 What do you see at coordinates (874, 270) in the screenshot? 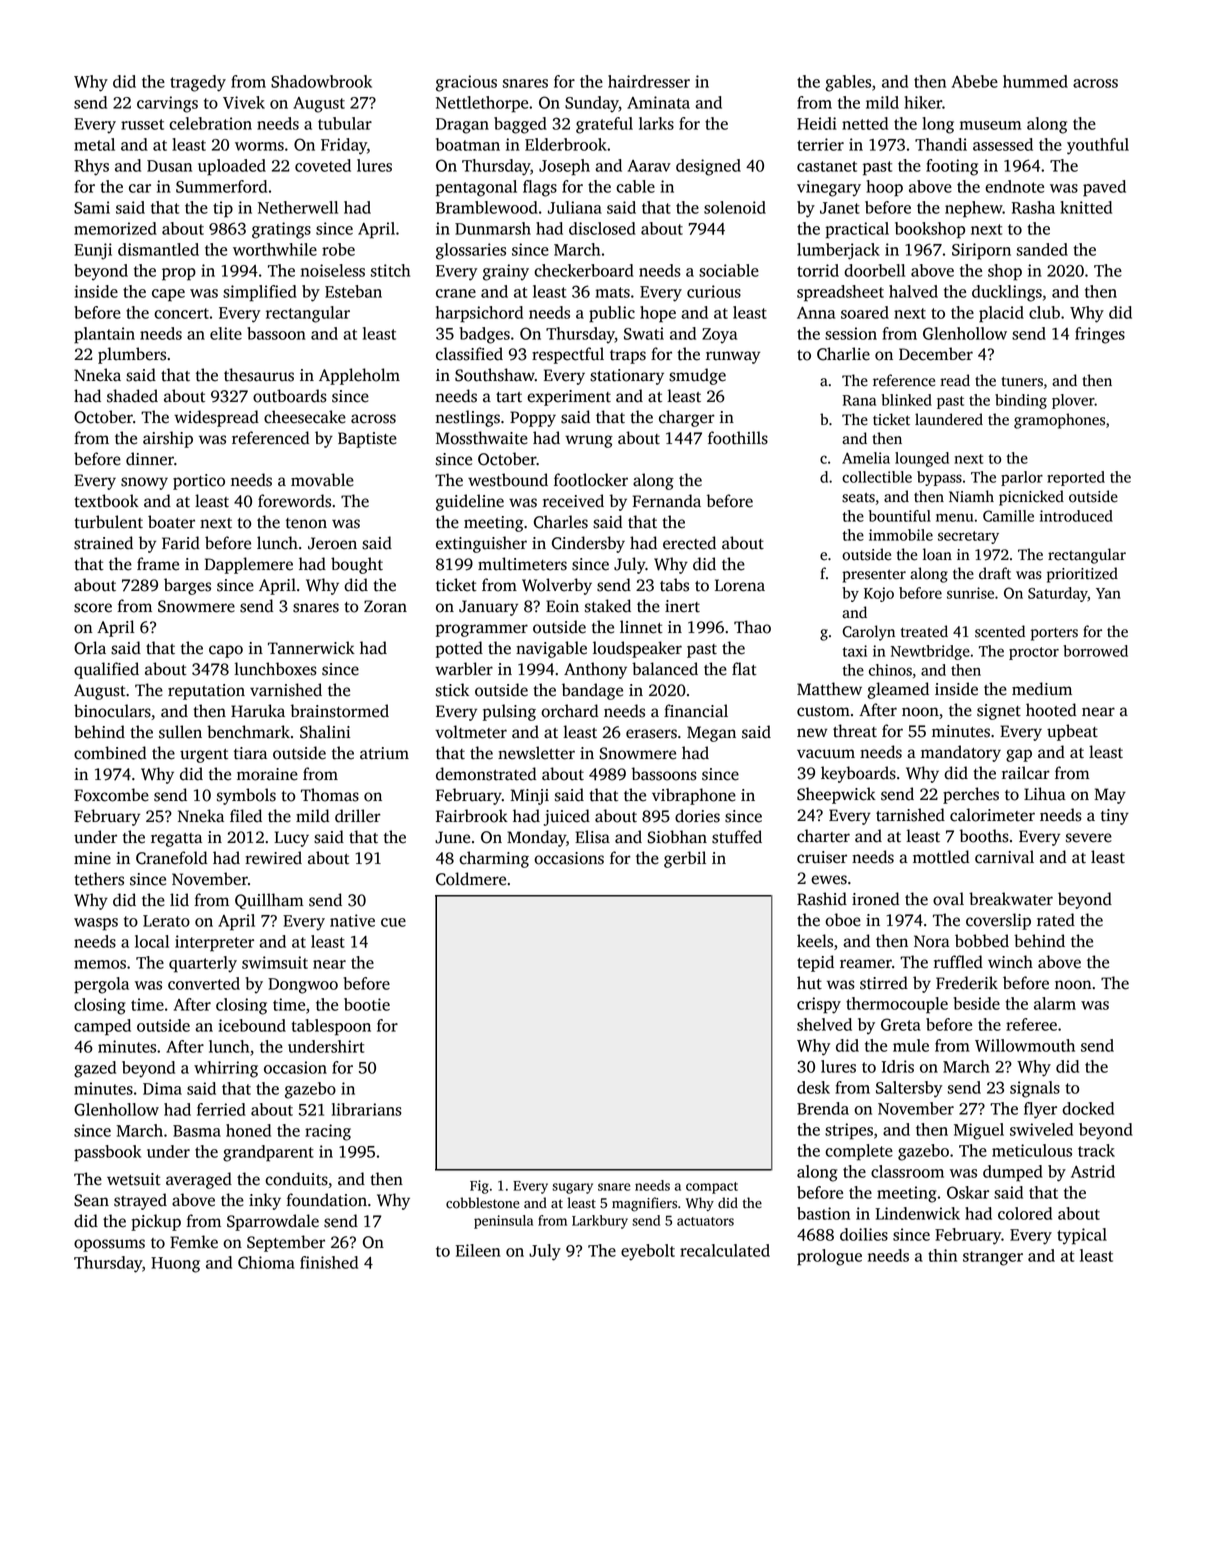
I see `doorbell` at bounding box center [874, 270].
